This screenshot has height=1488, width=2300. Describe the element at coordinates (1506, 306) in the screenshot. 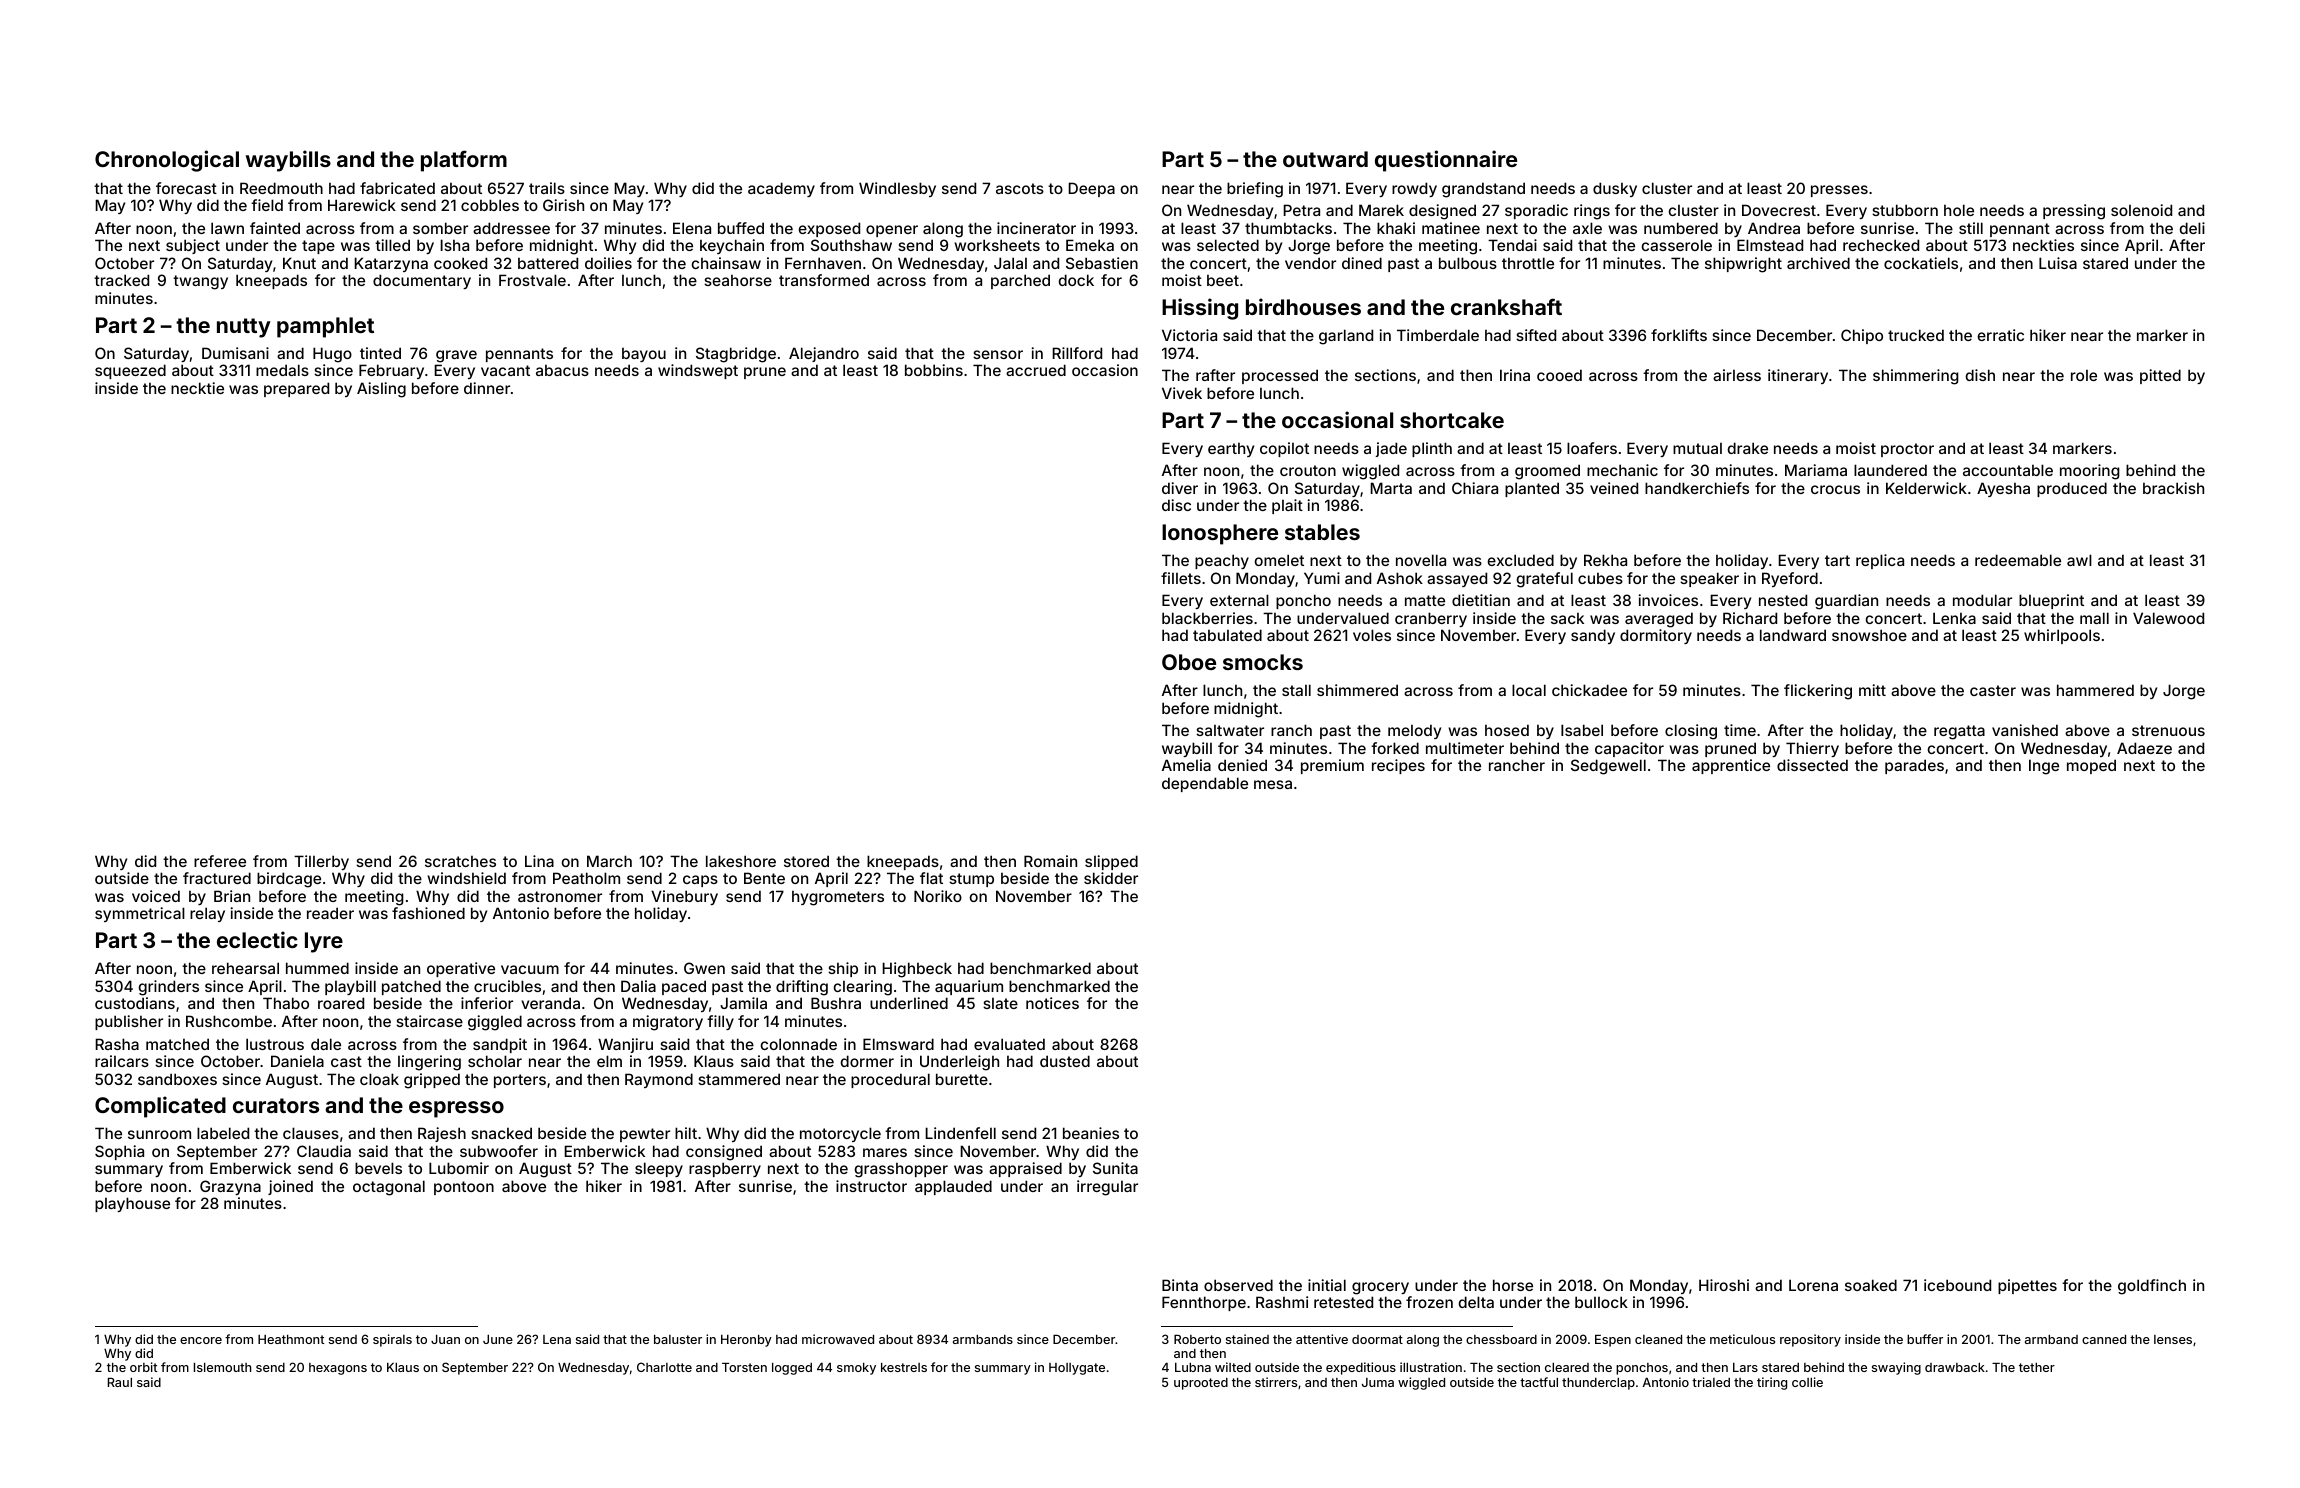

I see `crankshaft` at that location.
